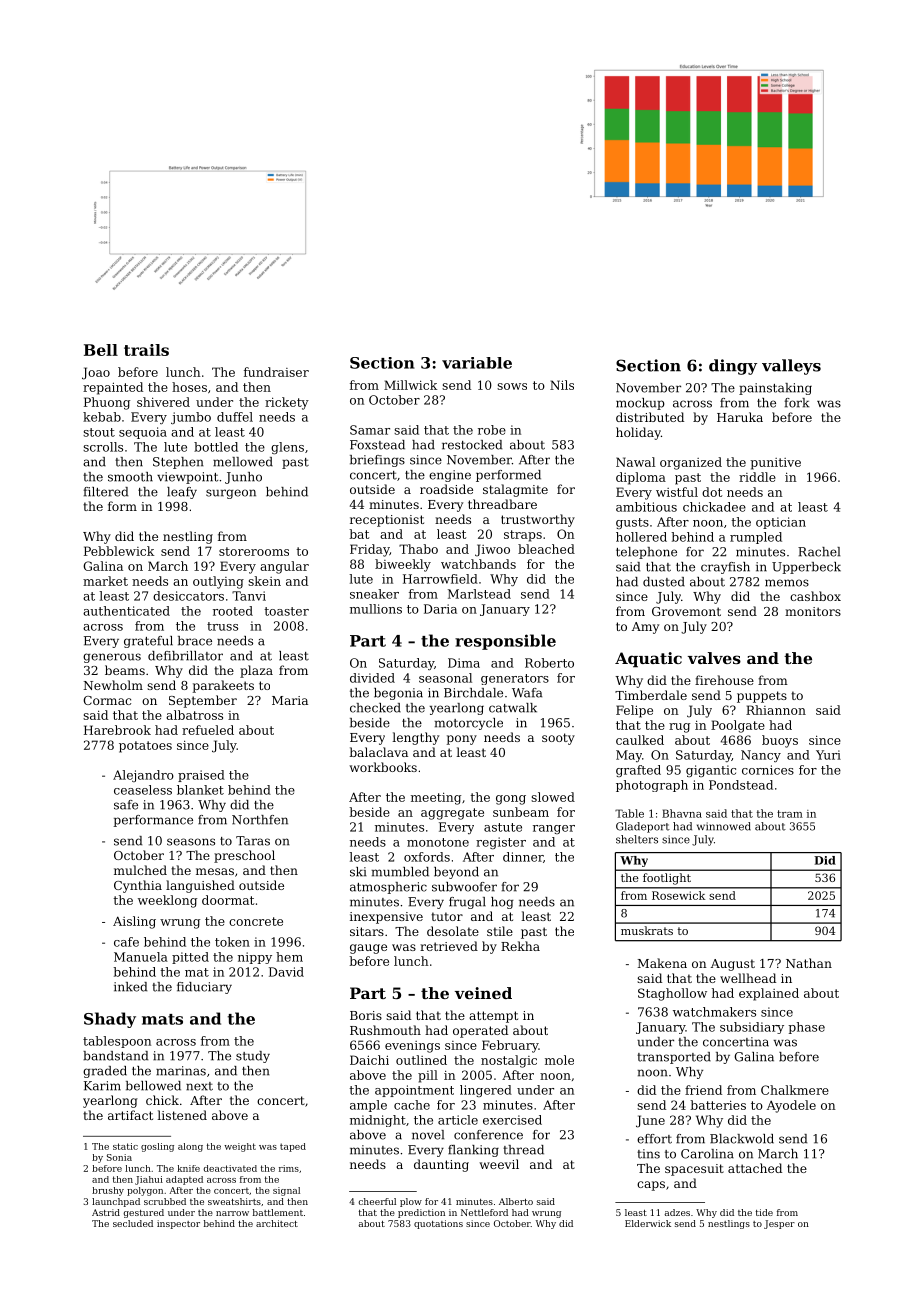 Image resolution: width=924 pixels, height=1308 pixels. I want to click on trails, so click(146, 350).
